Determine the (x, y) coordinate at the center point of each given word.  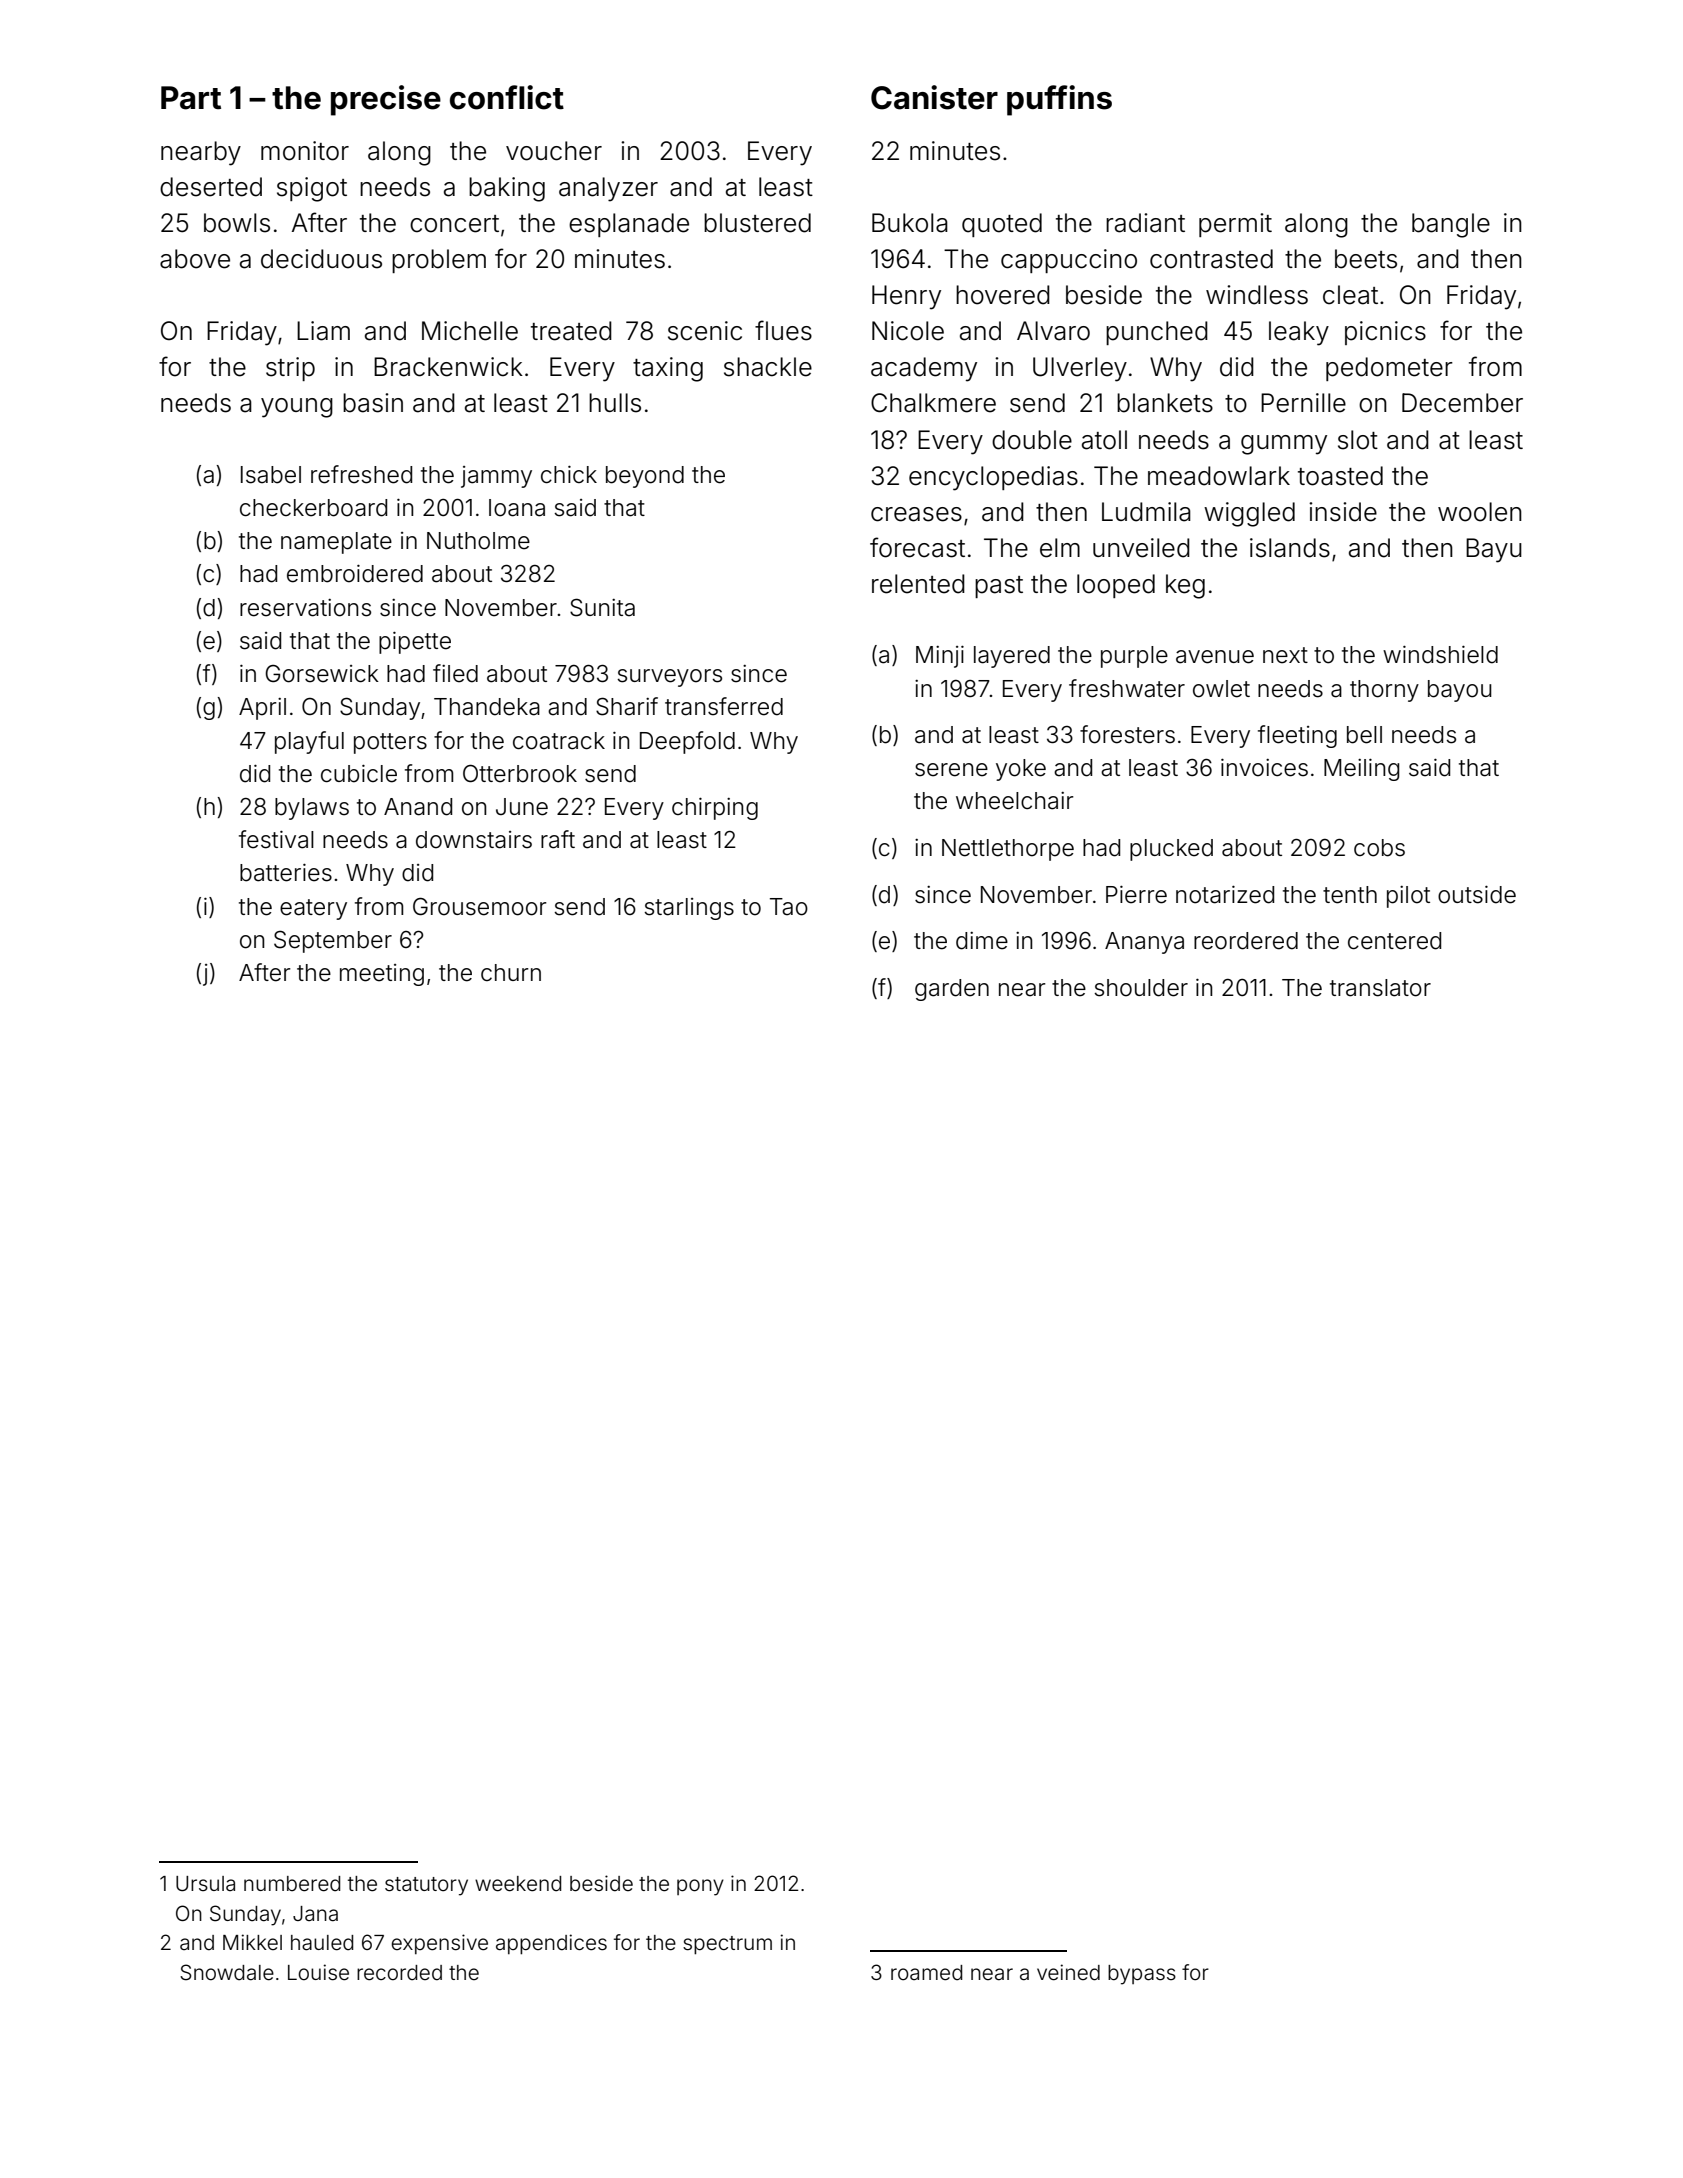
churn (511, 972)
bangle (1451, 225)
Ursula (205, 1883)
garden (952, 990)
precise (386, 100)
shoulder (1141, 988)
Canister (934, 97)
